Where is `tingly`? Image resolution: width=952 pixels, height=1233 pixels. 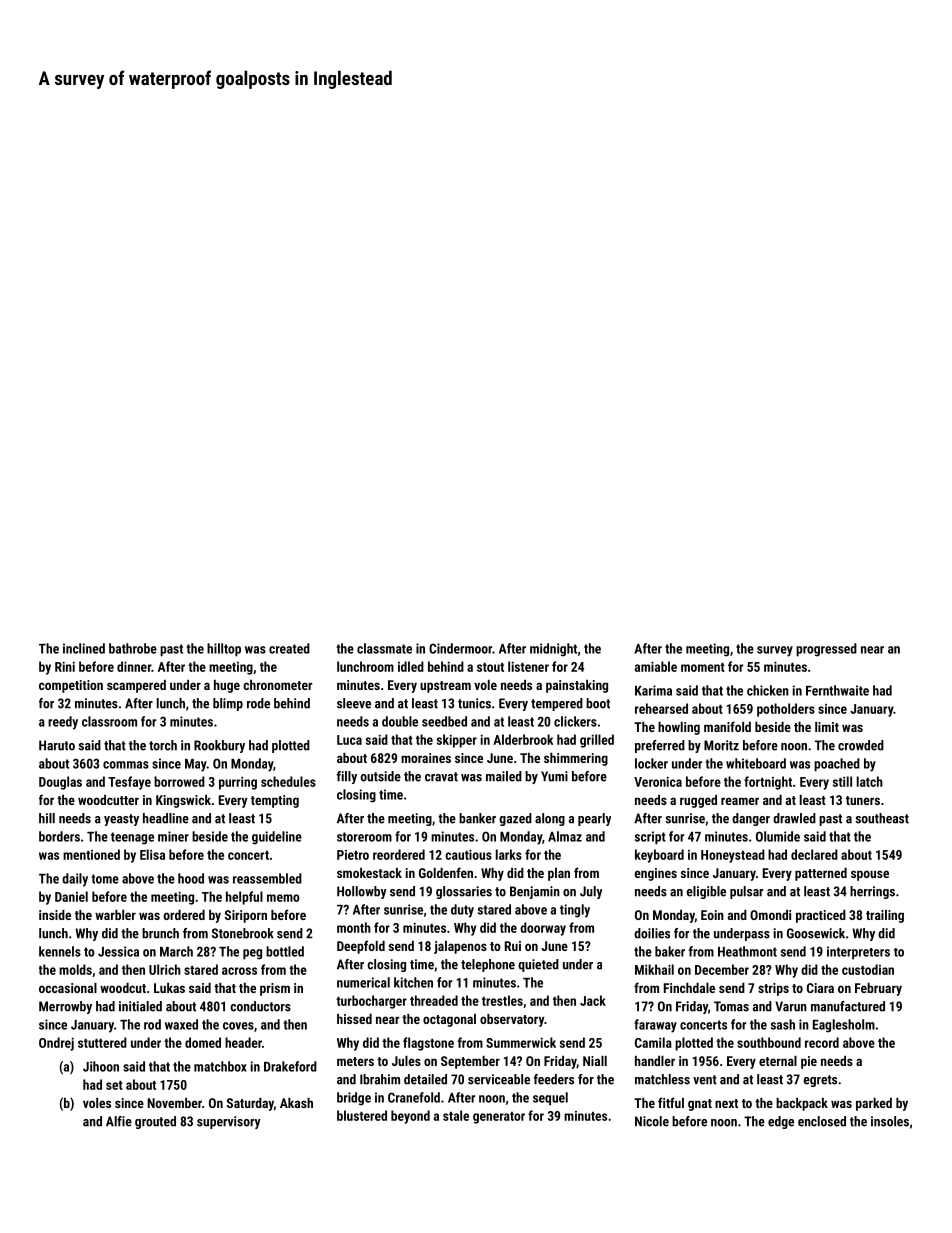 tingly is located at coordinates (575, 911).
